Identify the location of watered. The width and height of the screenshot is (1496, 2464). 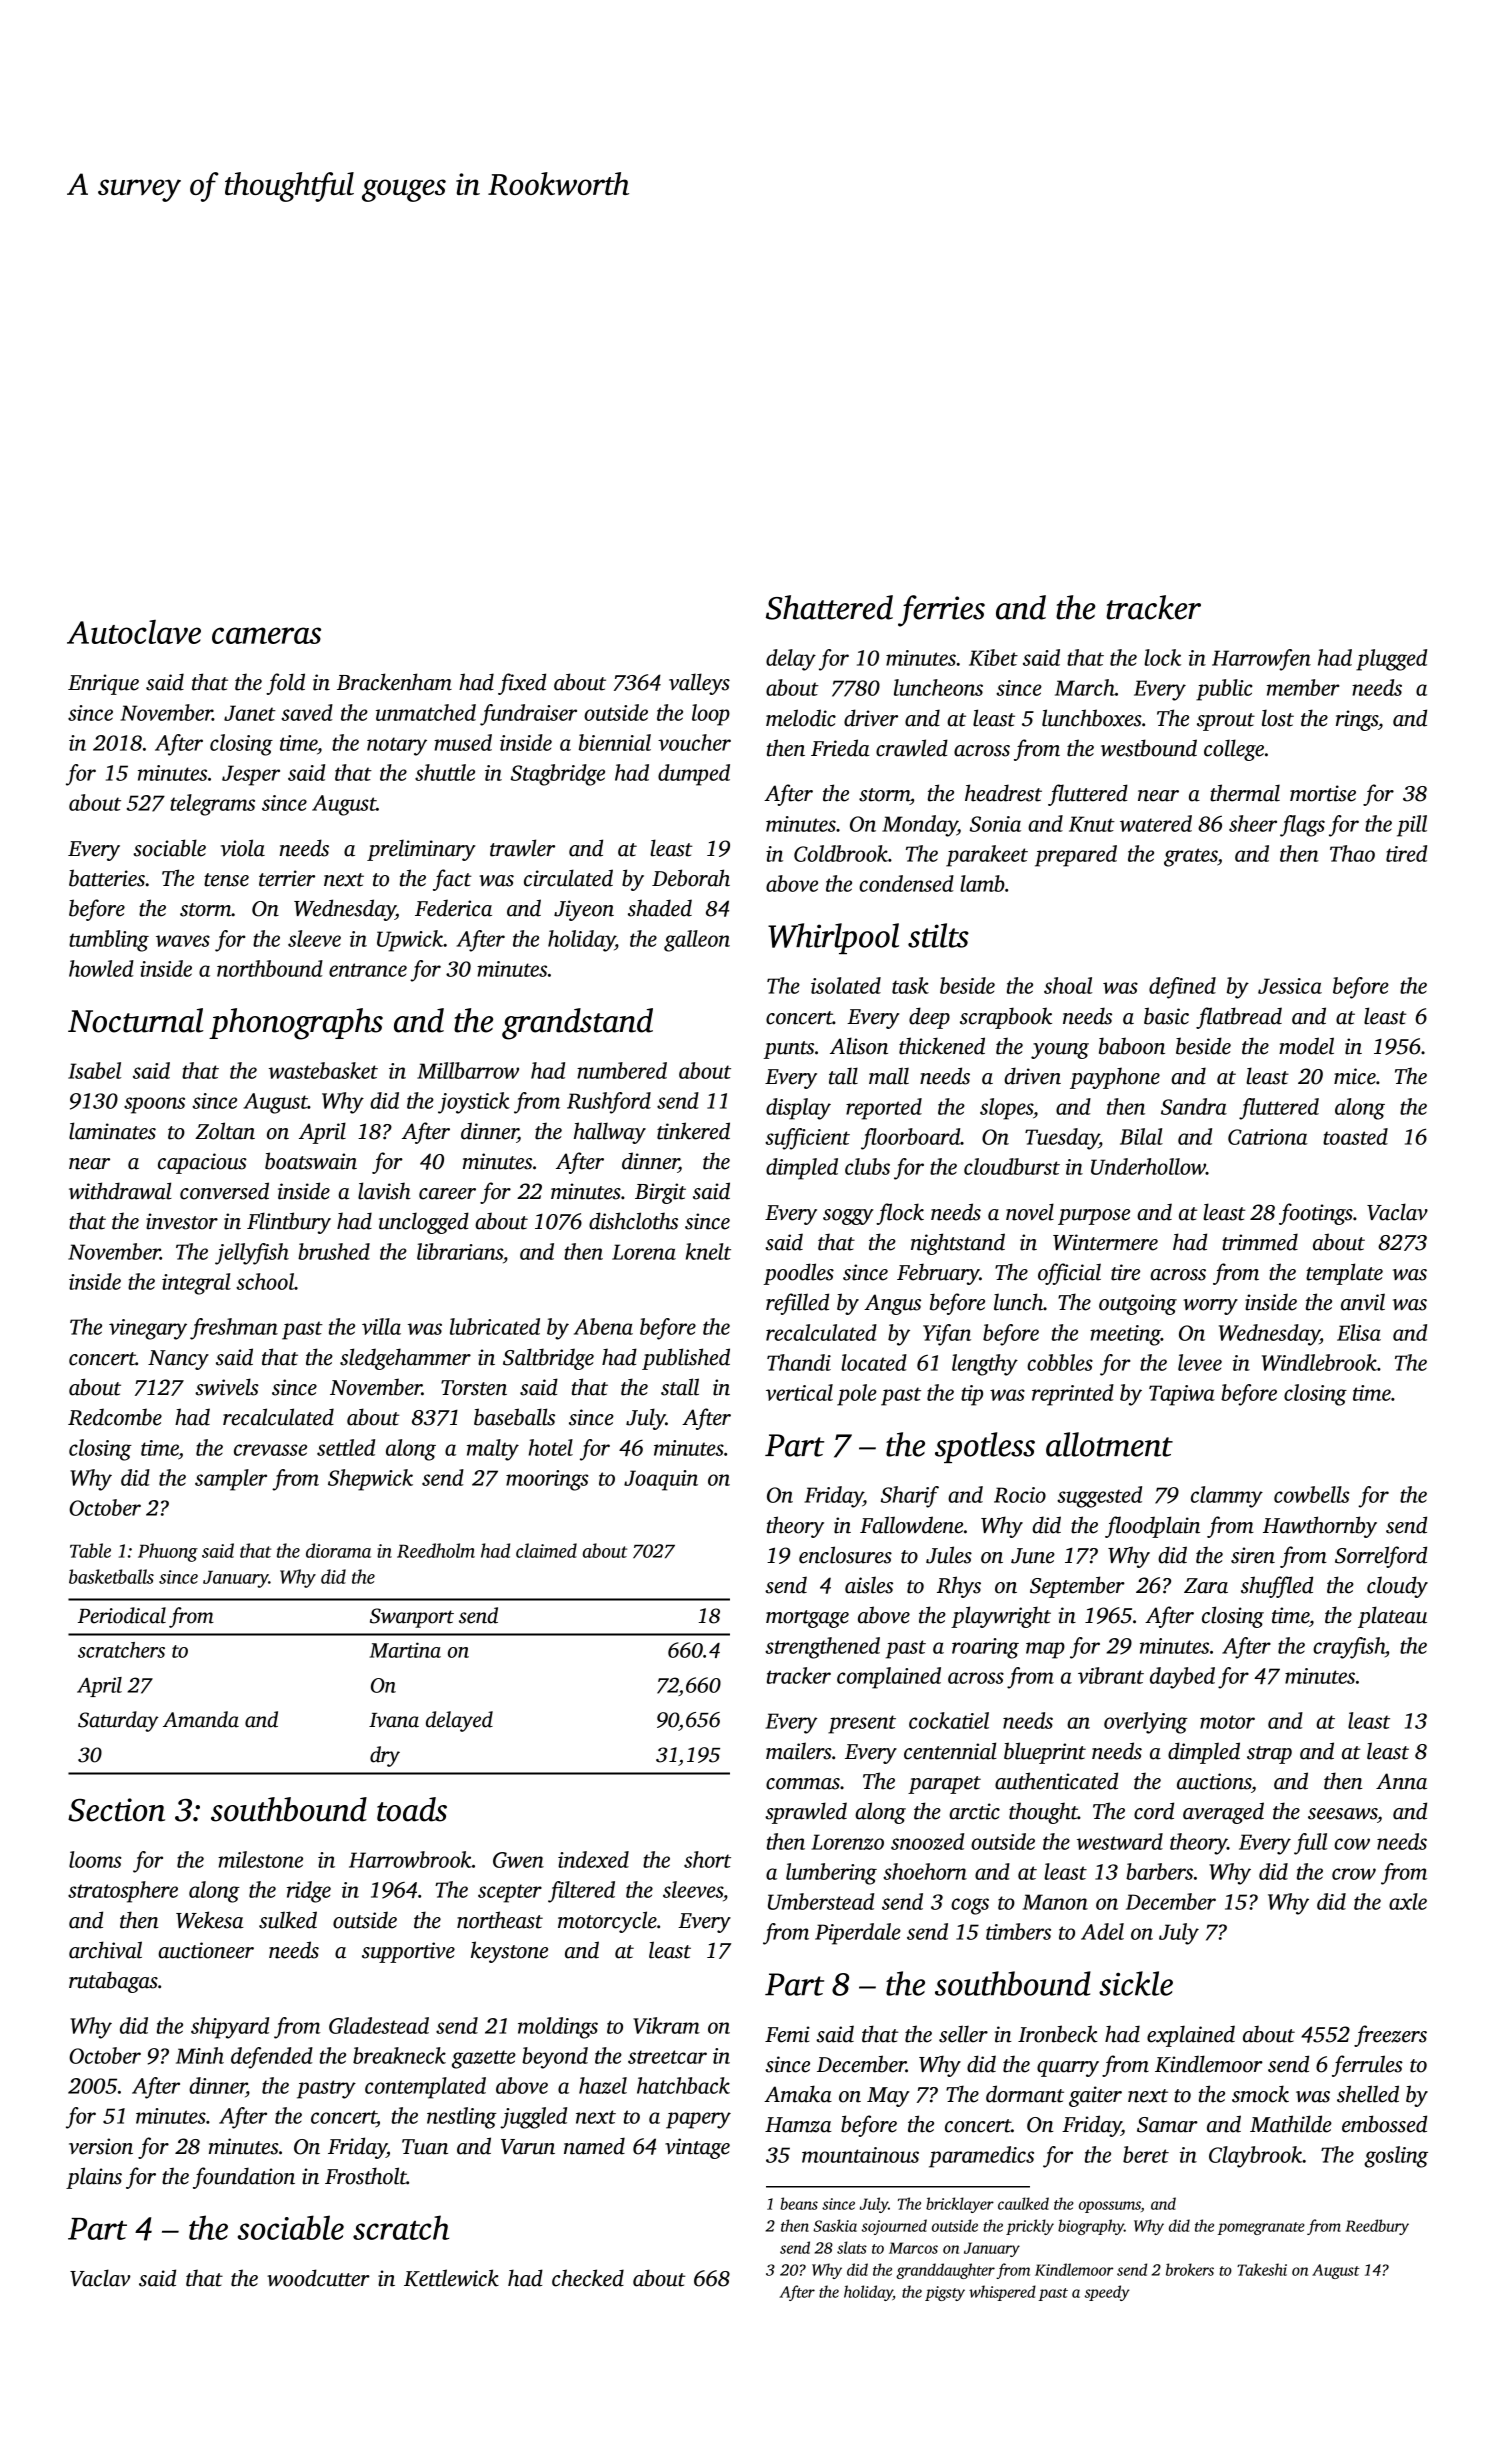
(1156, 823).
